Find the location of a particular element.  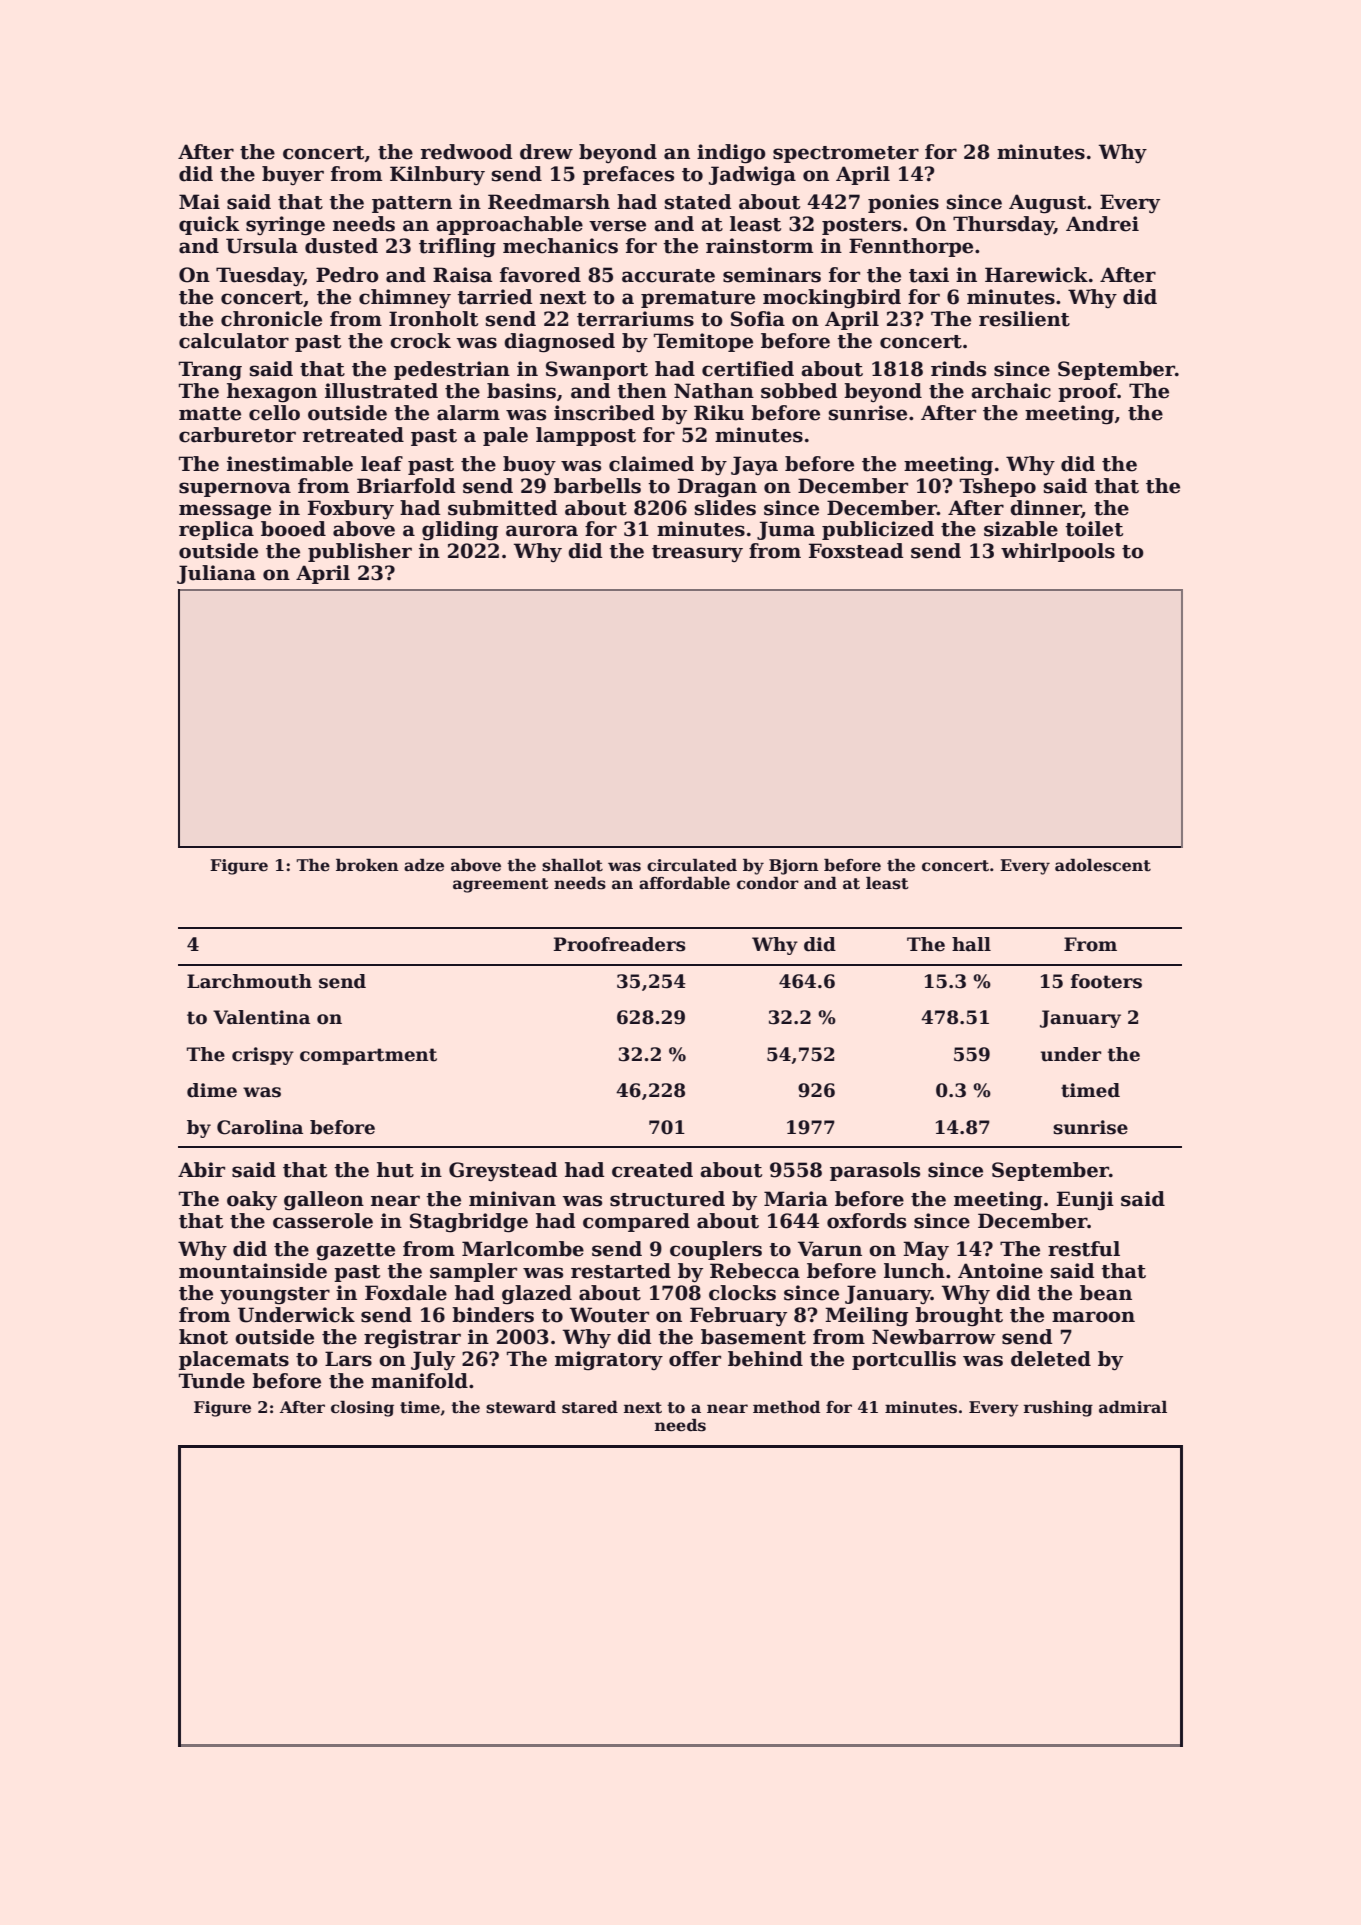

spectrometer is located at coordinates (846, 154).
